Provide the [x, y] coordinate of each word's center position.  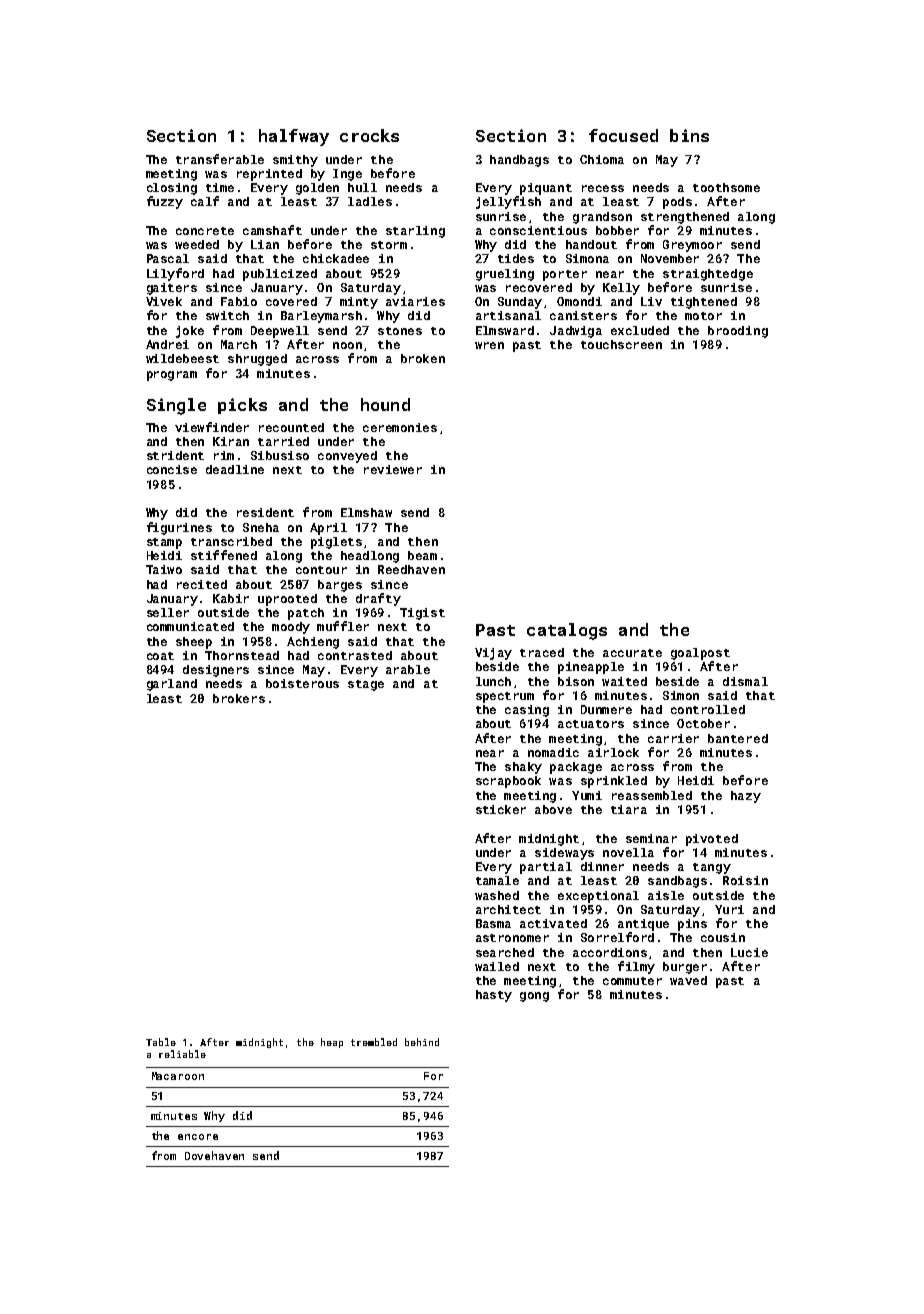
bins [689, 135]
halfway [294, 137]
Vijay [493, 654]
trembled [374, 1042]
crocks [369, 135]
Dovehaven [214, 1155]
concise [172, 469]
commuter [632, 981]
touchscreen [621, 344]
